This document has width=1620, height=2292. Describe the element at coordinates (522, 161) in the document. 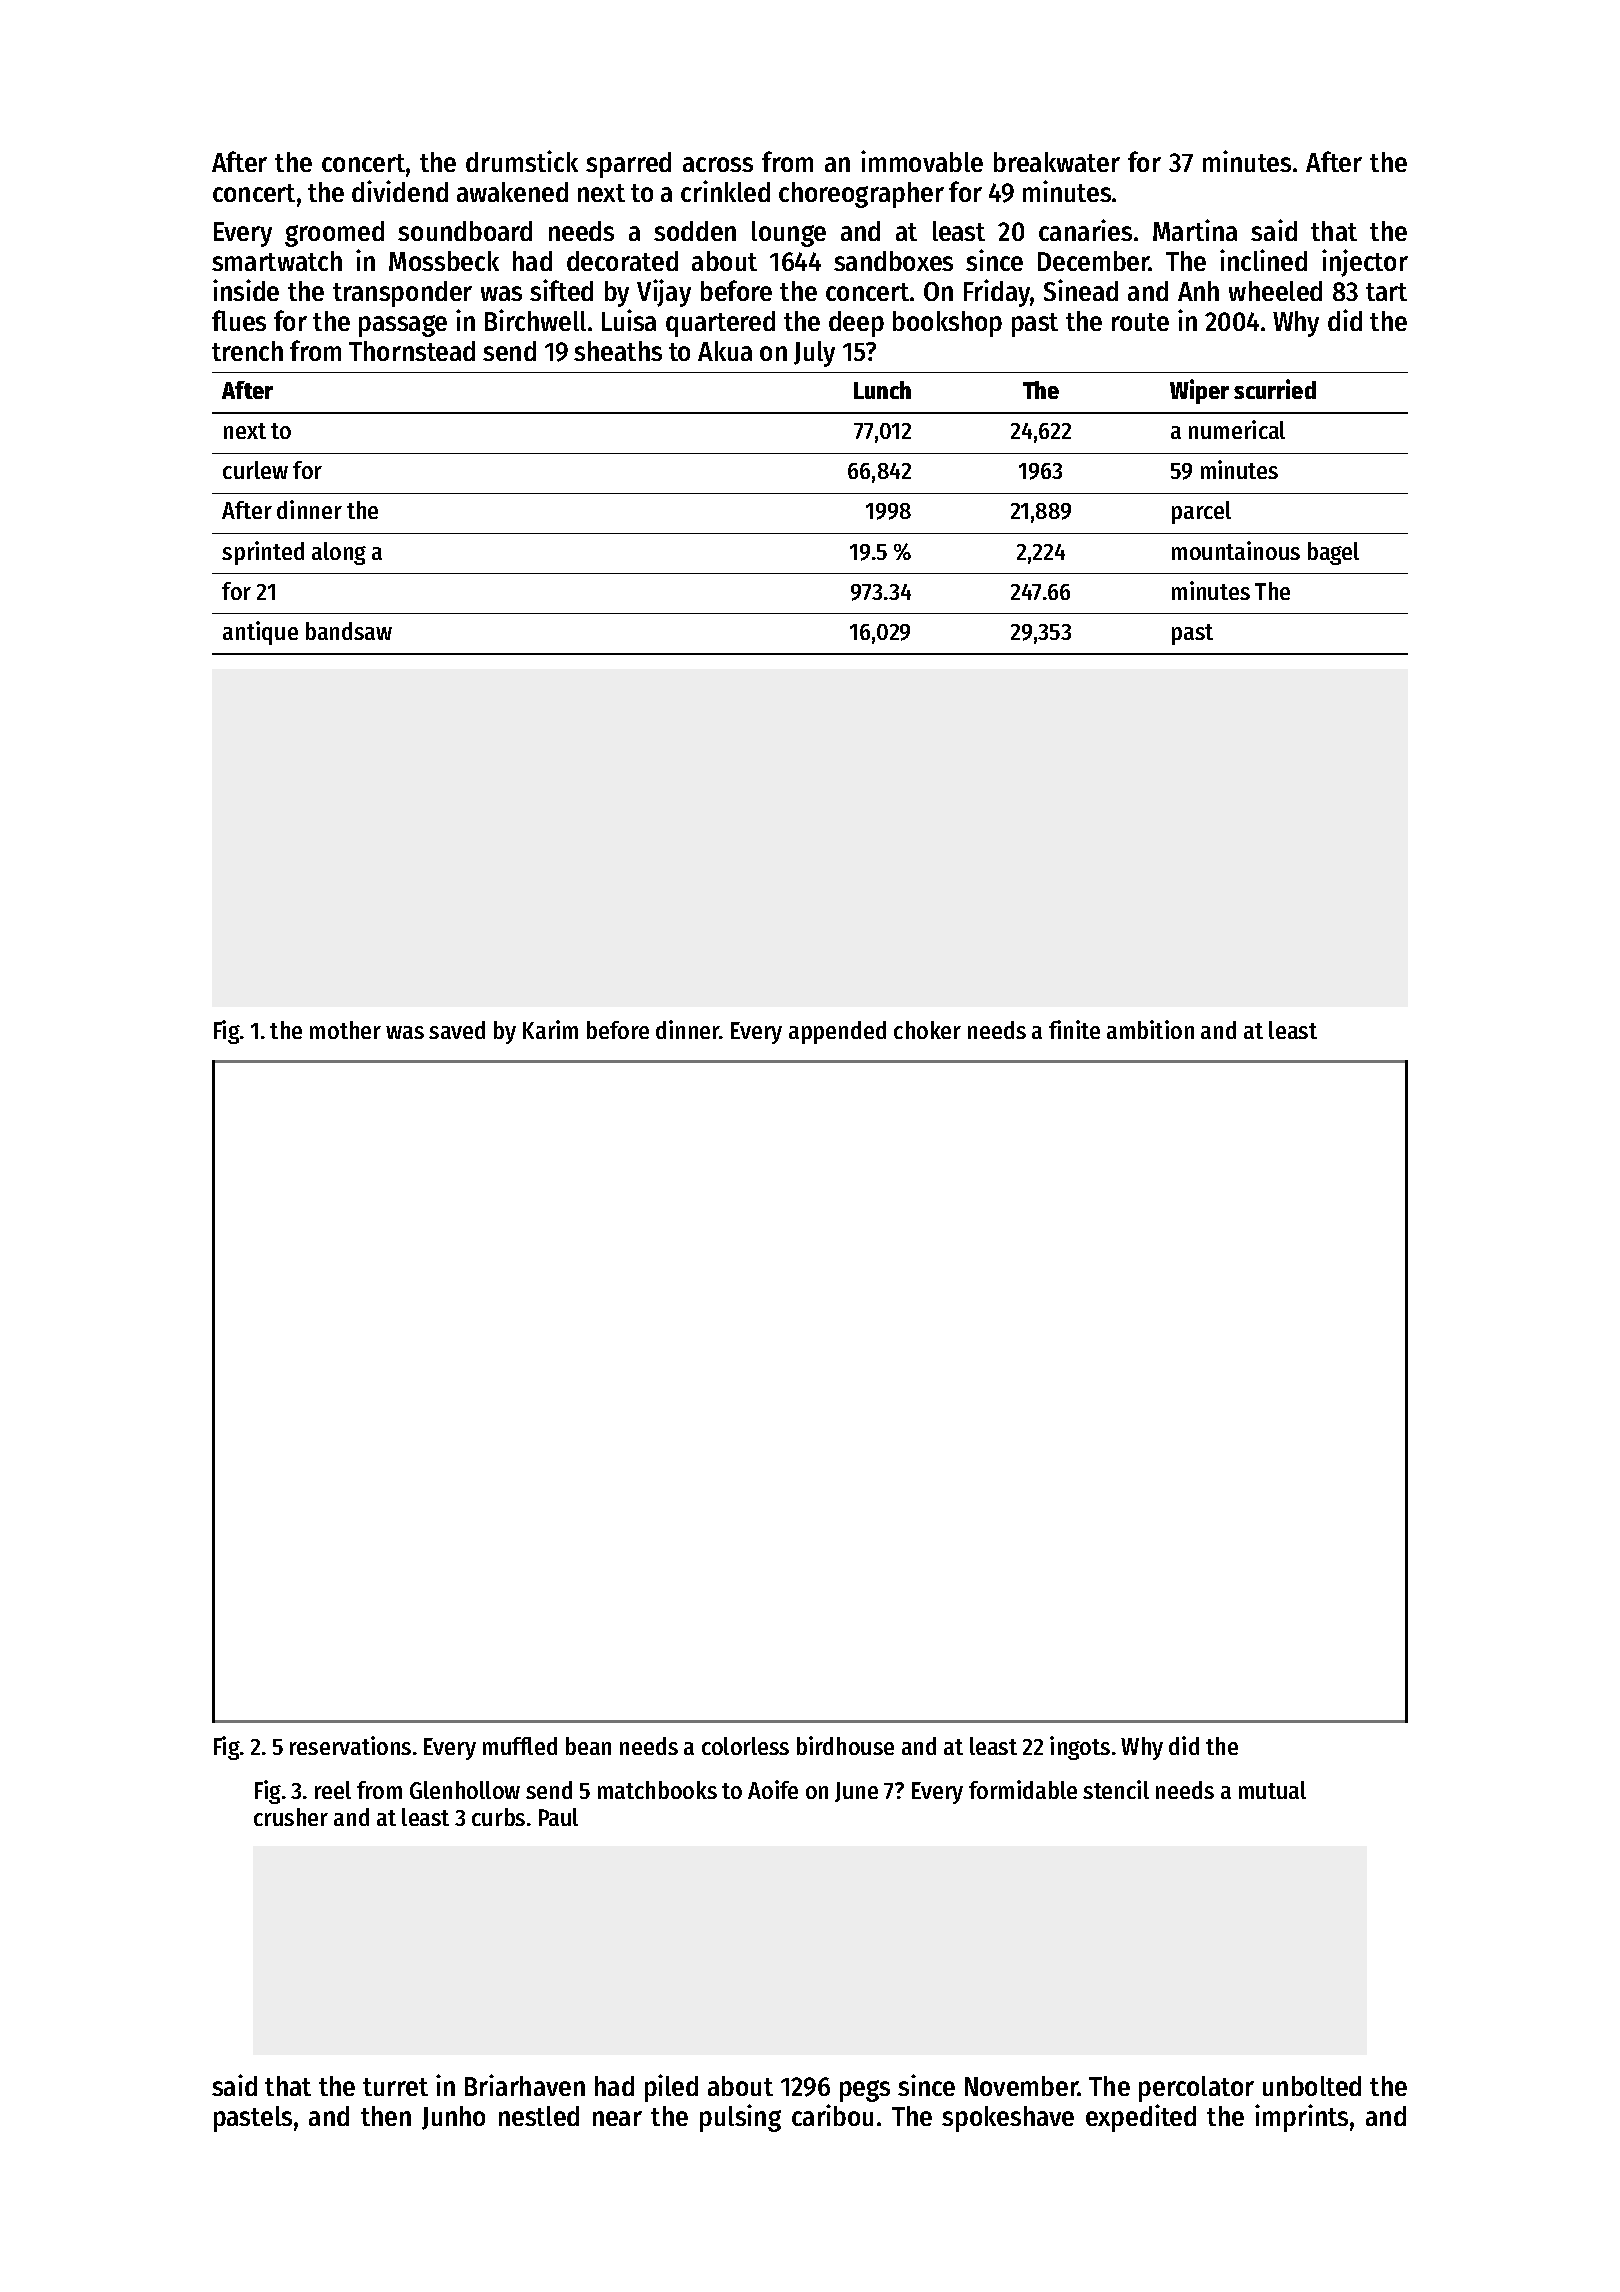

I see `drumstick` at that location.
